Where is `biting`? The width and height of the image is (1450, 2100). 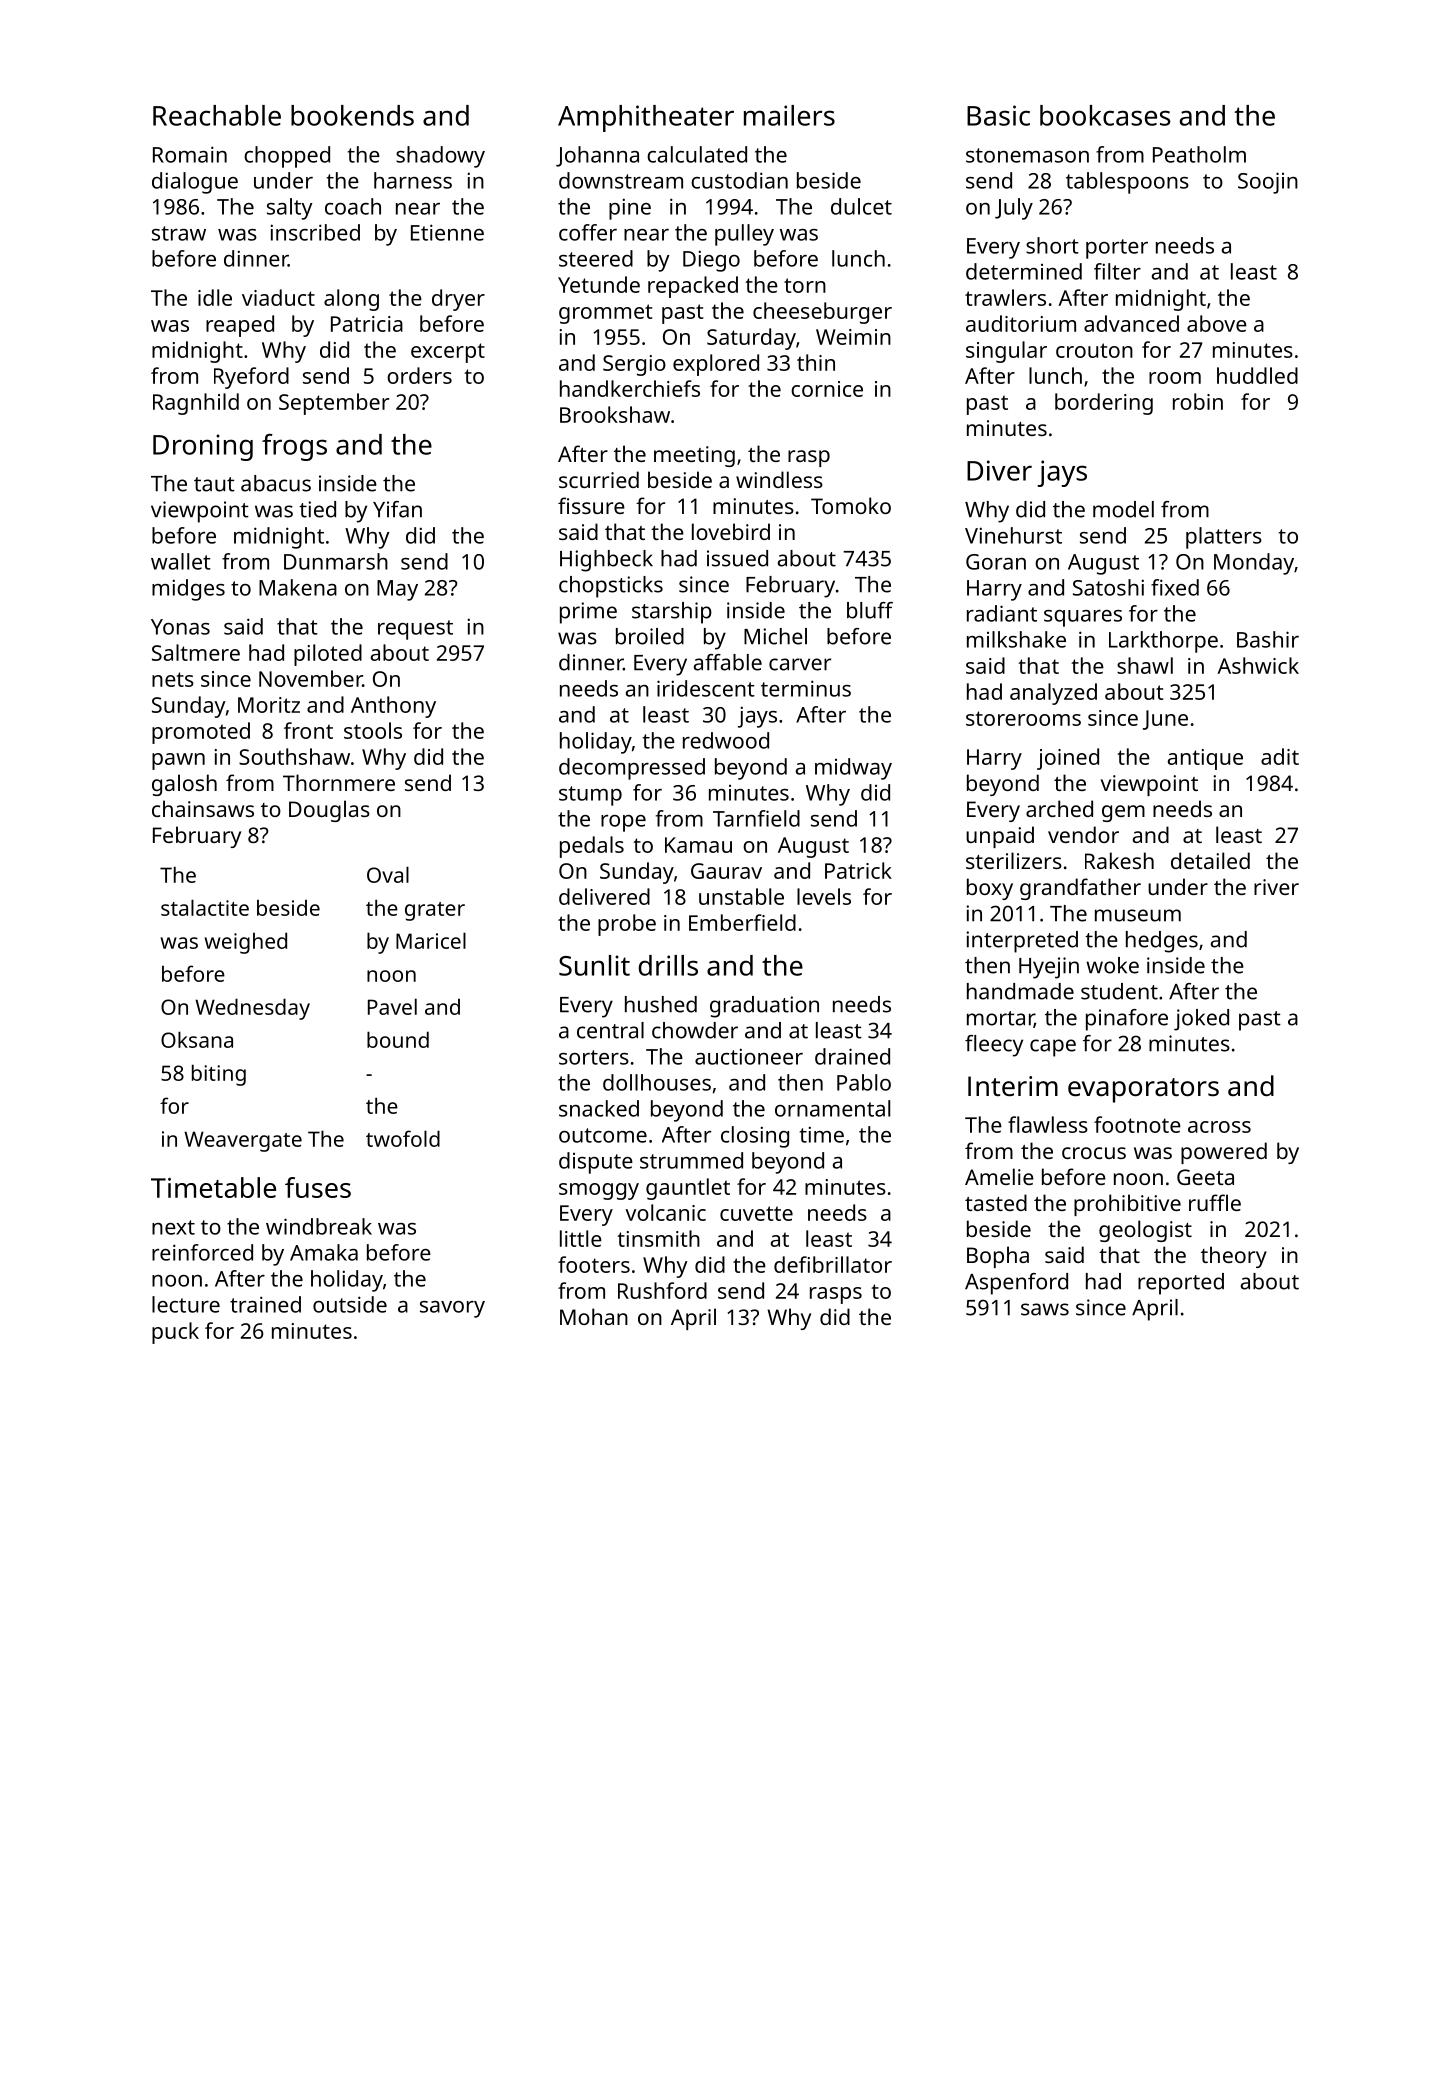 biting is located at coordinates (219, 1075).
